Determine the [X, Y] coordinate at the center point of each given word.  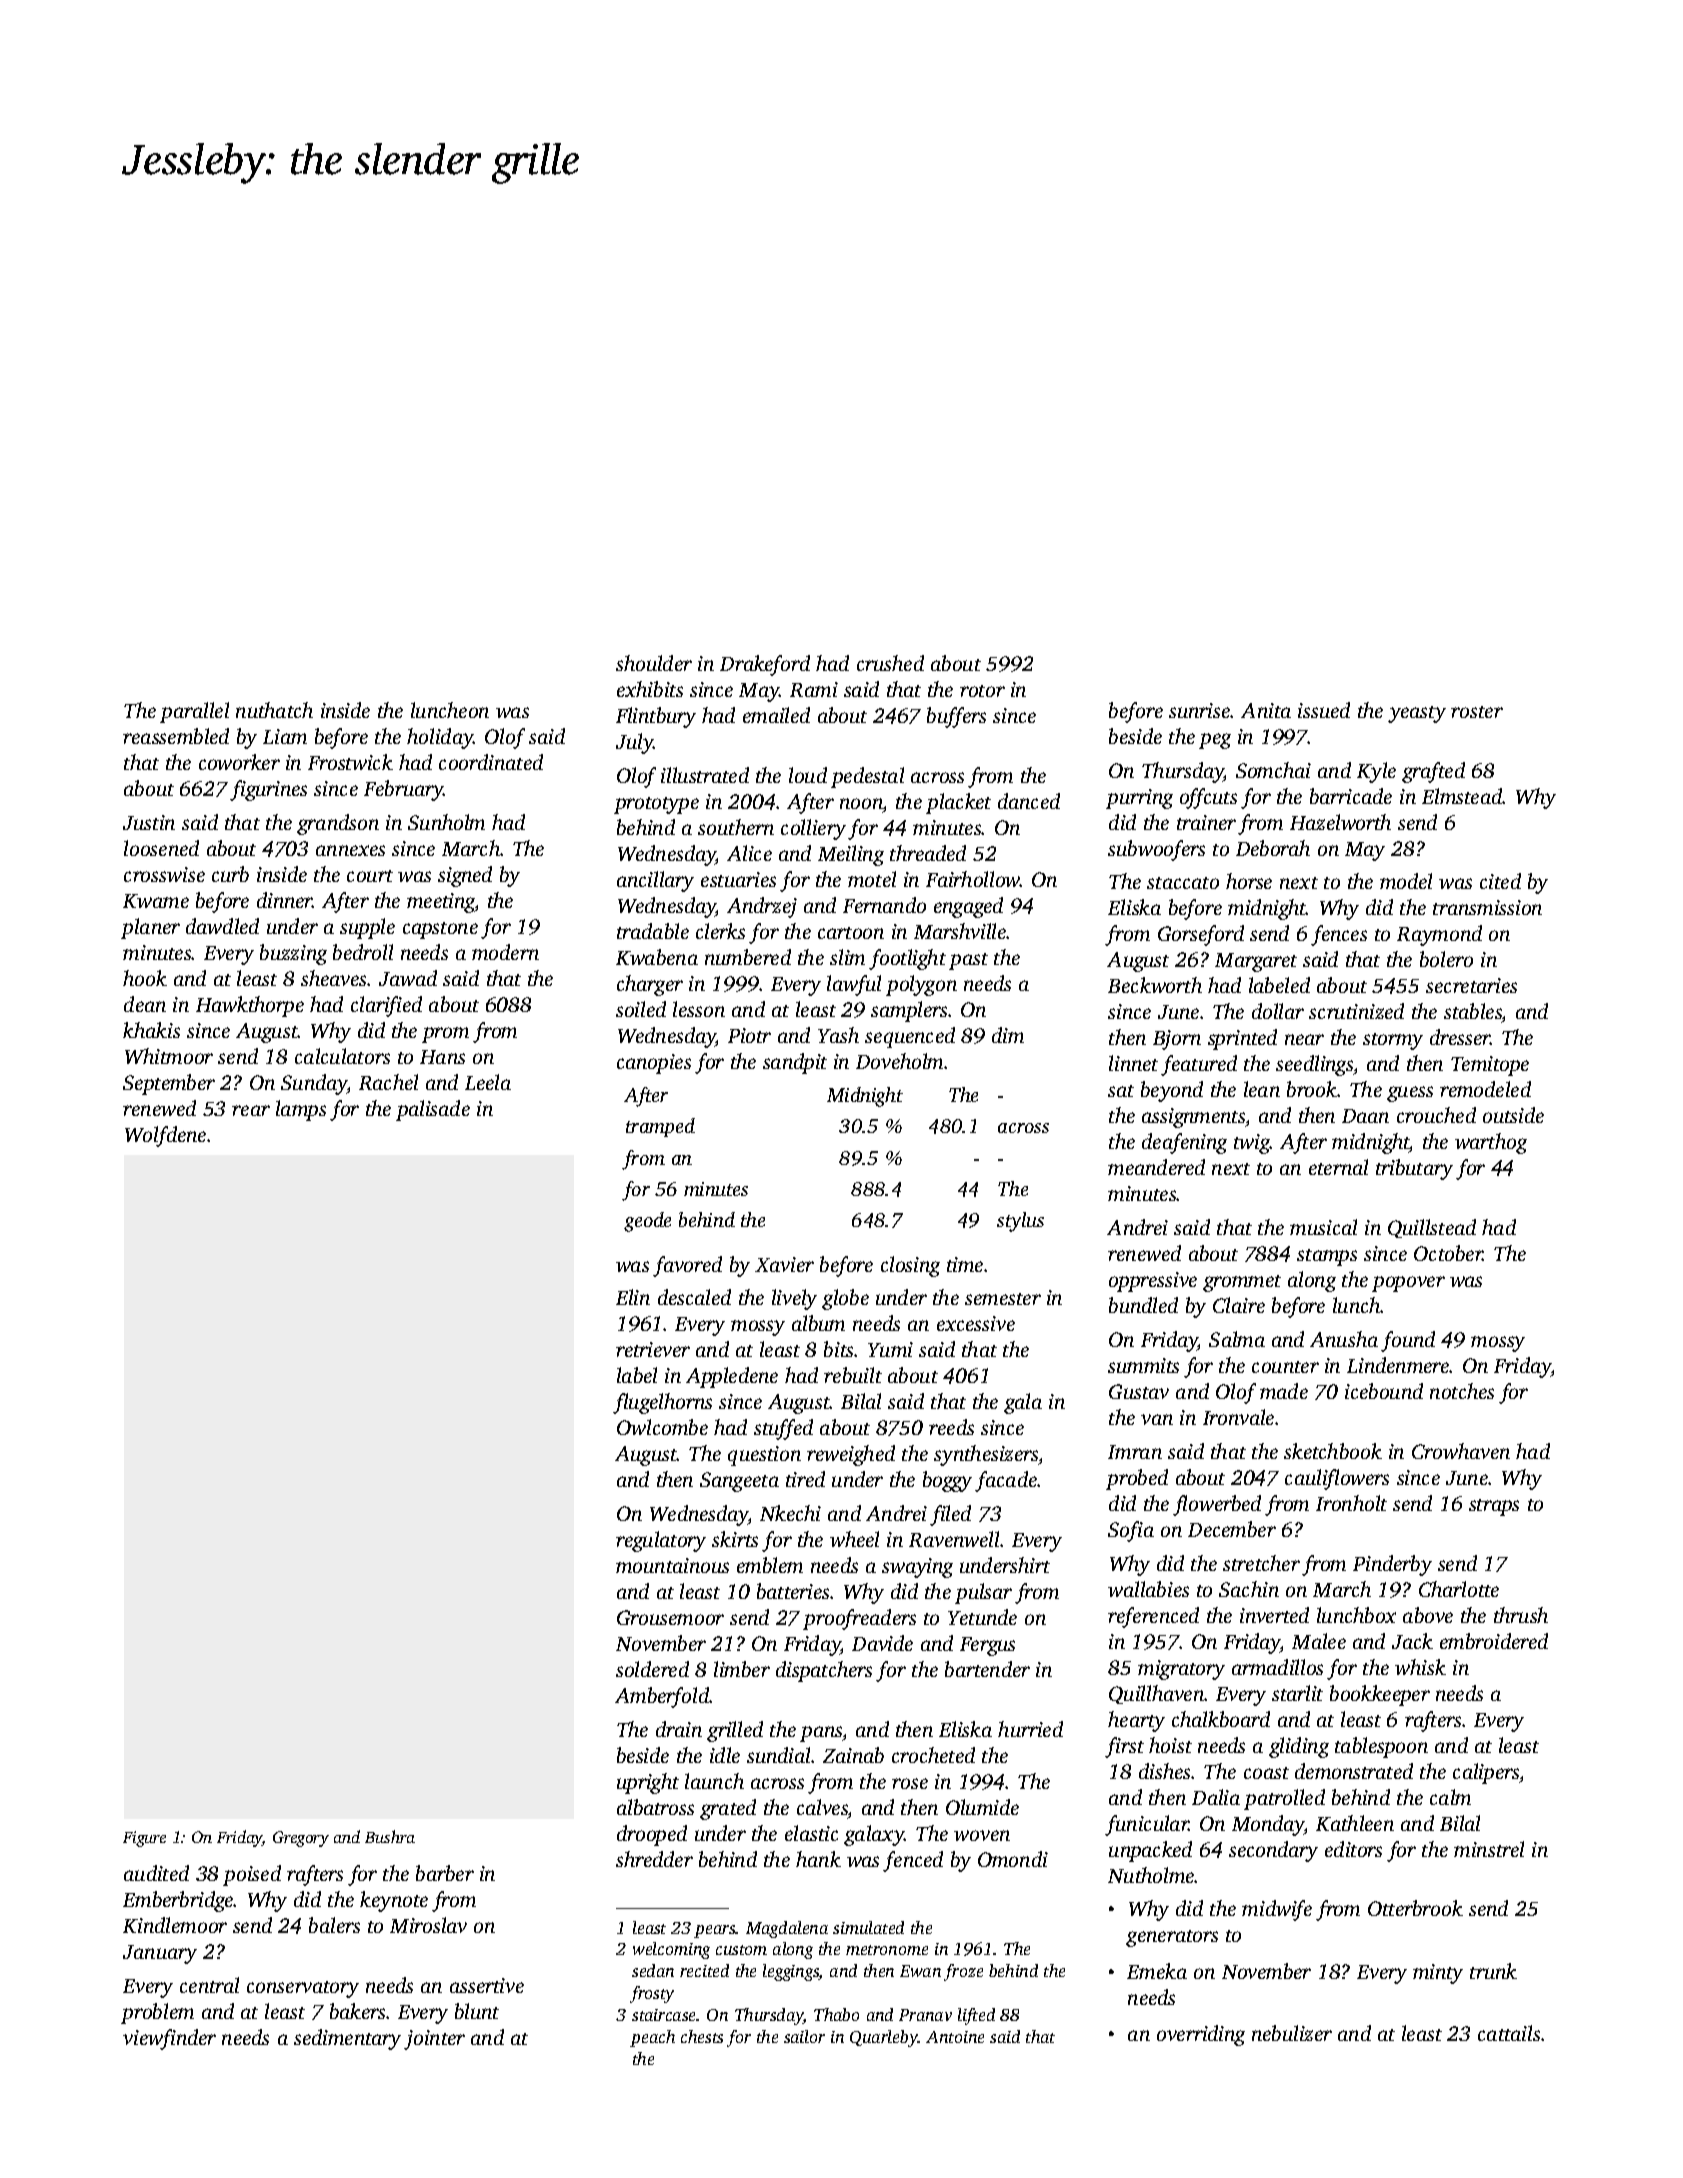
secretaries [1471, 985]
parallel [194, 712]
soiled [641, 1009]
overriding [1201, 2035]
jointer [434, 2040]
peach [652, 2038]
